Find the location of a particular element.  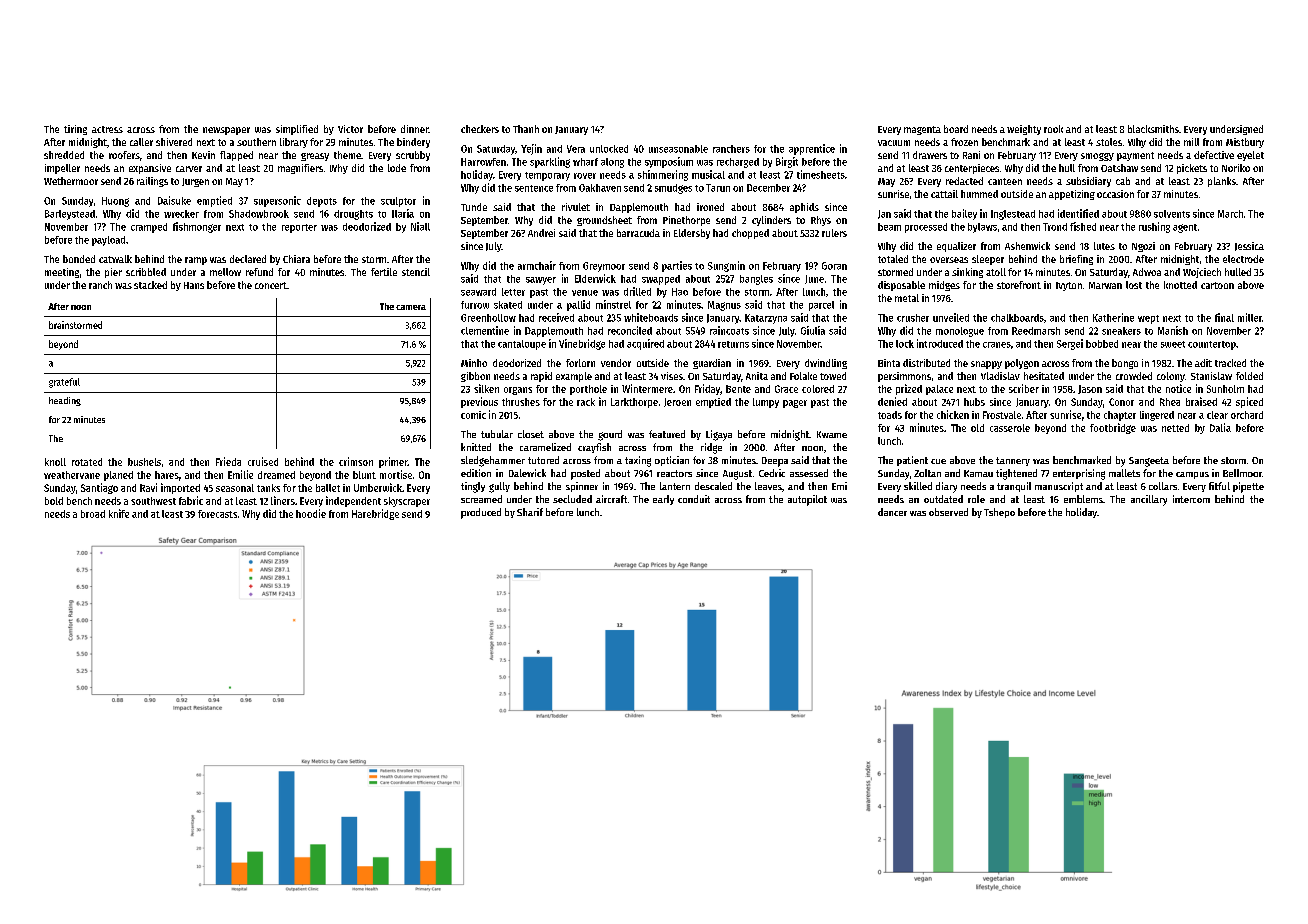

forecasts is located at coordinates (217, 514).
